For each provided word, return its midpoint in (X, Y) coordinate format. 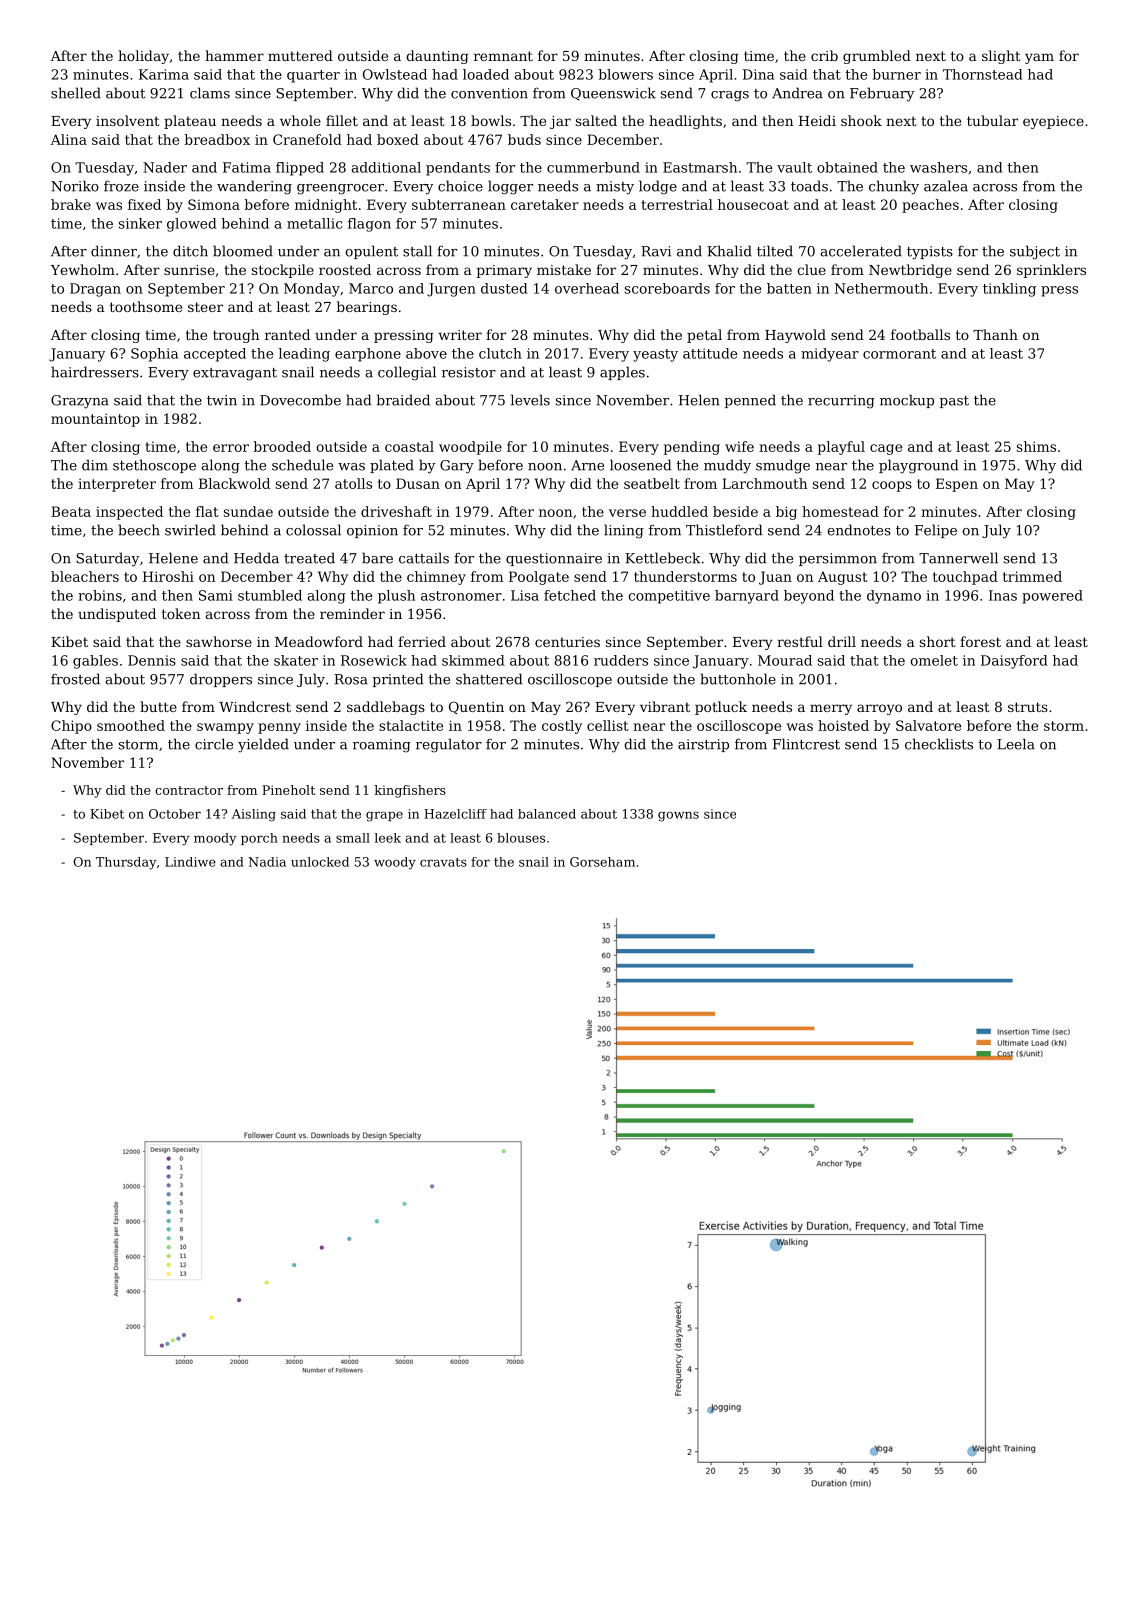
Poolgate (539, 578)
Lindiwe (190, 862)
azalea (946, 186)
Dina (758, 74)
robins (100, 595)
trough (236, 336)
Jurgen (451, 290)
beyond (809, 597)
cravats (443, 862)
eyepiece (1053, 122)
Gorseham (602, 862)
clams (210, 93)
